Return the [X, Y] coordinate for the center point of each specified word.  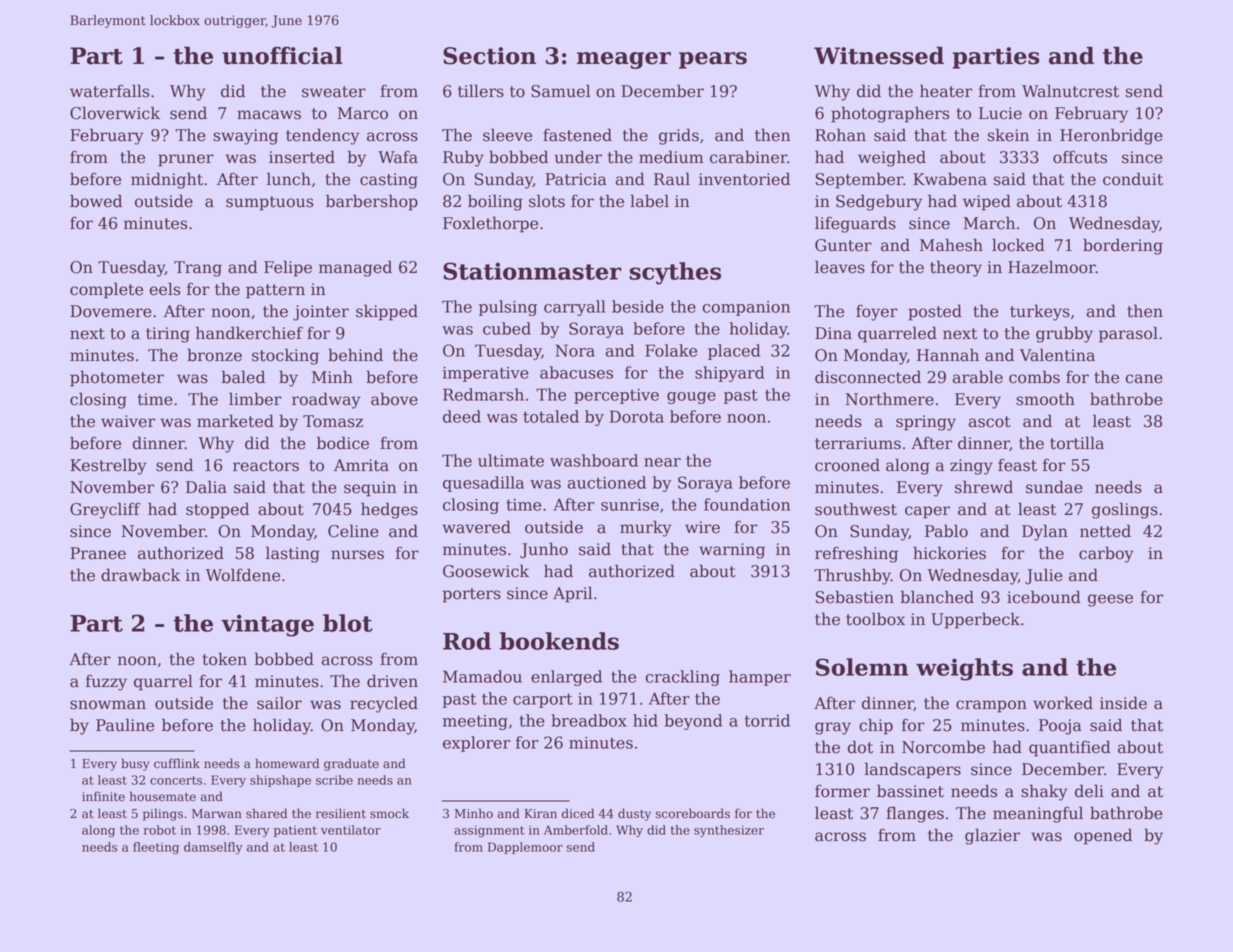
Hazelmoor [1052, 267]
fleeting [156, 848]
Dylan [1045, 532]
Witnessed [879, 55]
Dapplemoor [525, 848]
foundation [747, 504]
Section [489, 56]
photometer [117, 378]
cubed [507, 328]
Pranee [98, 553]
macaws [269, 115]
